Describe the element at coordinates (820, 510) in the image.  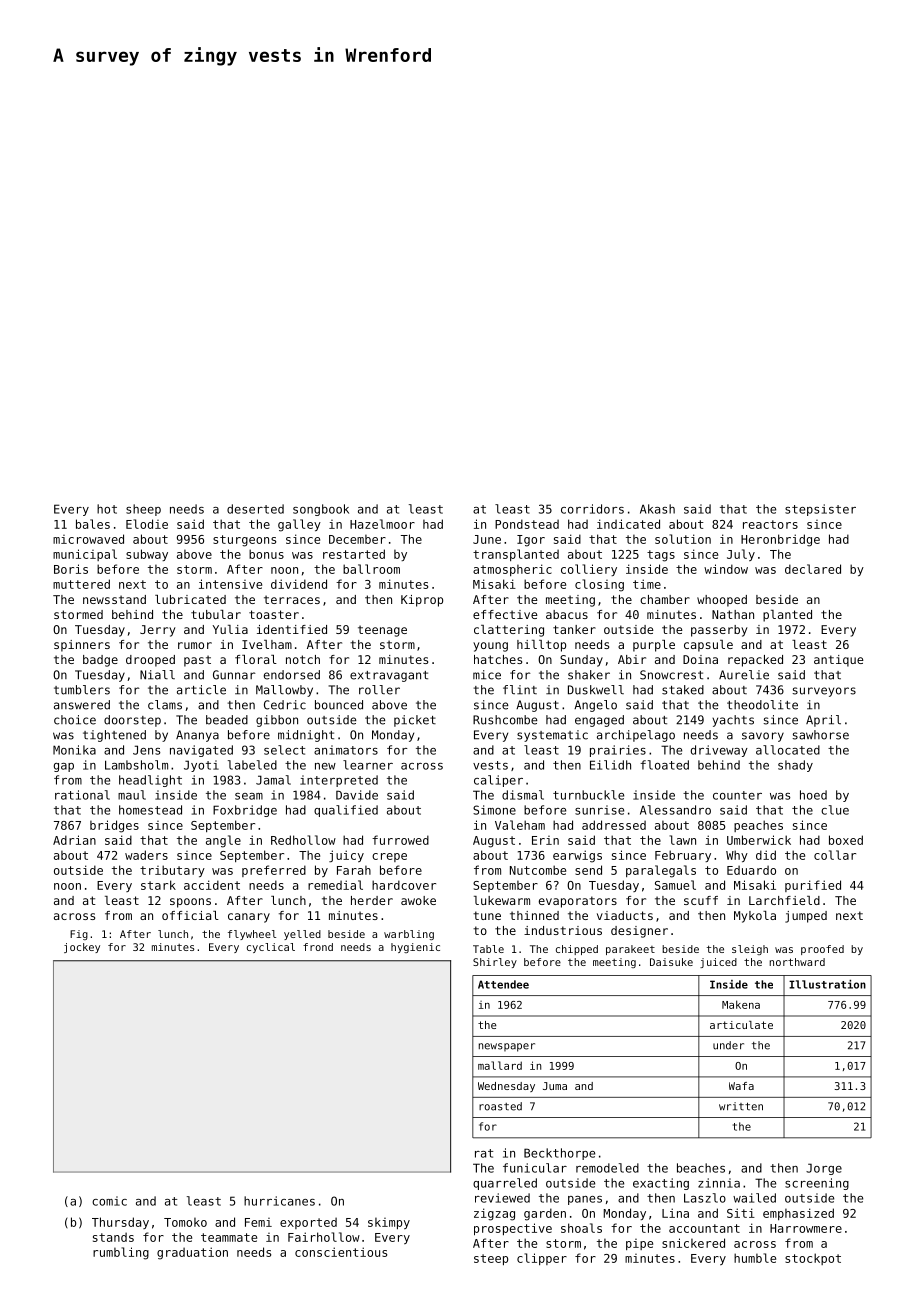
I see `stepsister` at that location.
